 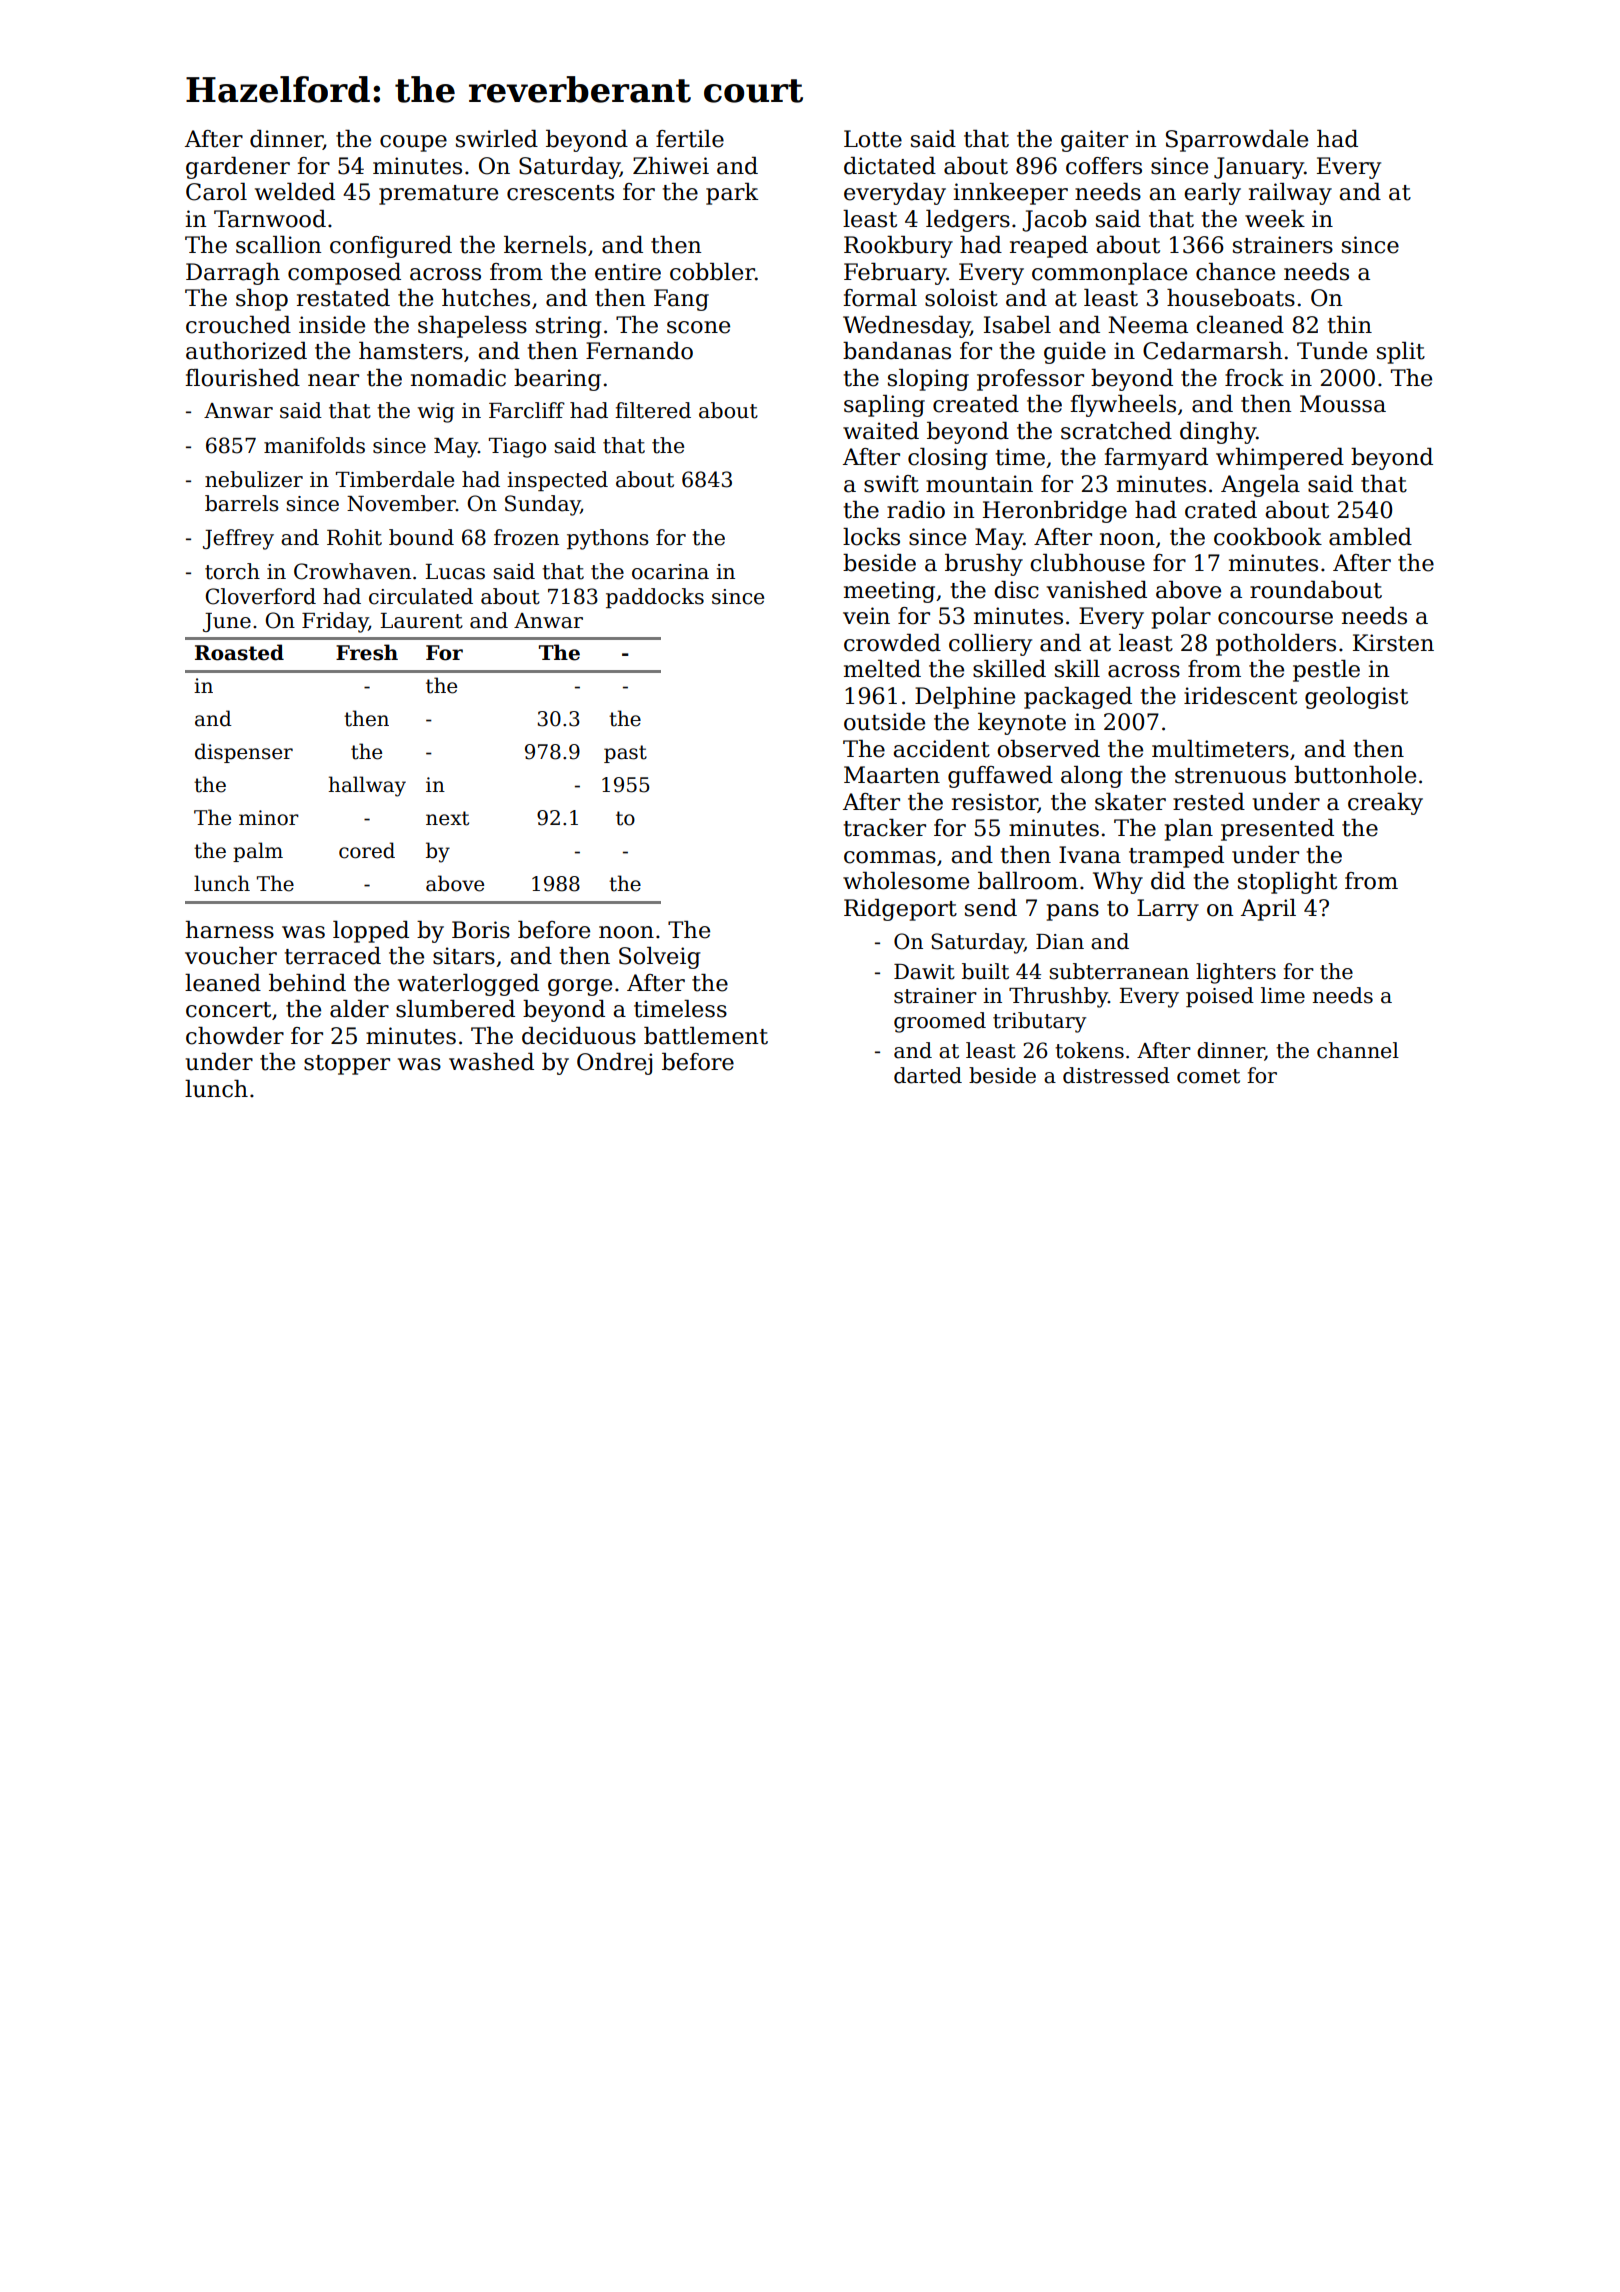 I want to click on paddocks, so click(x=655, y=598).
